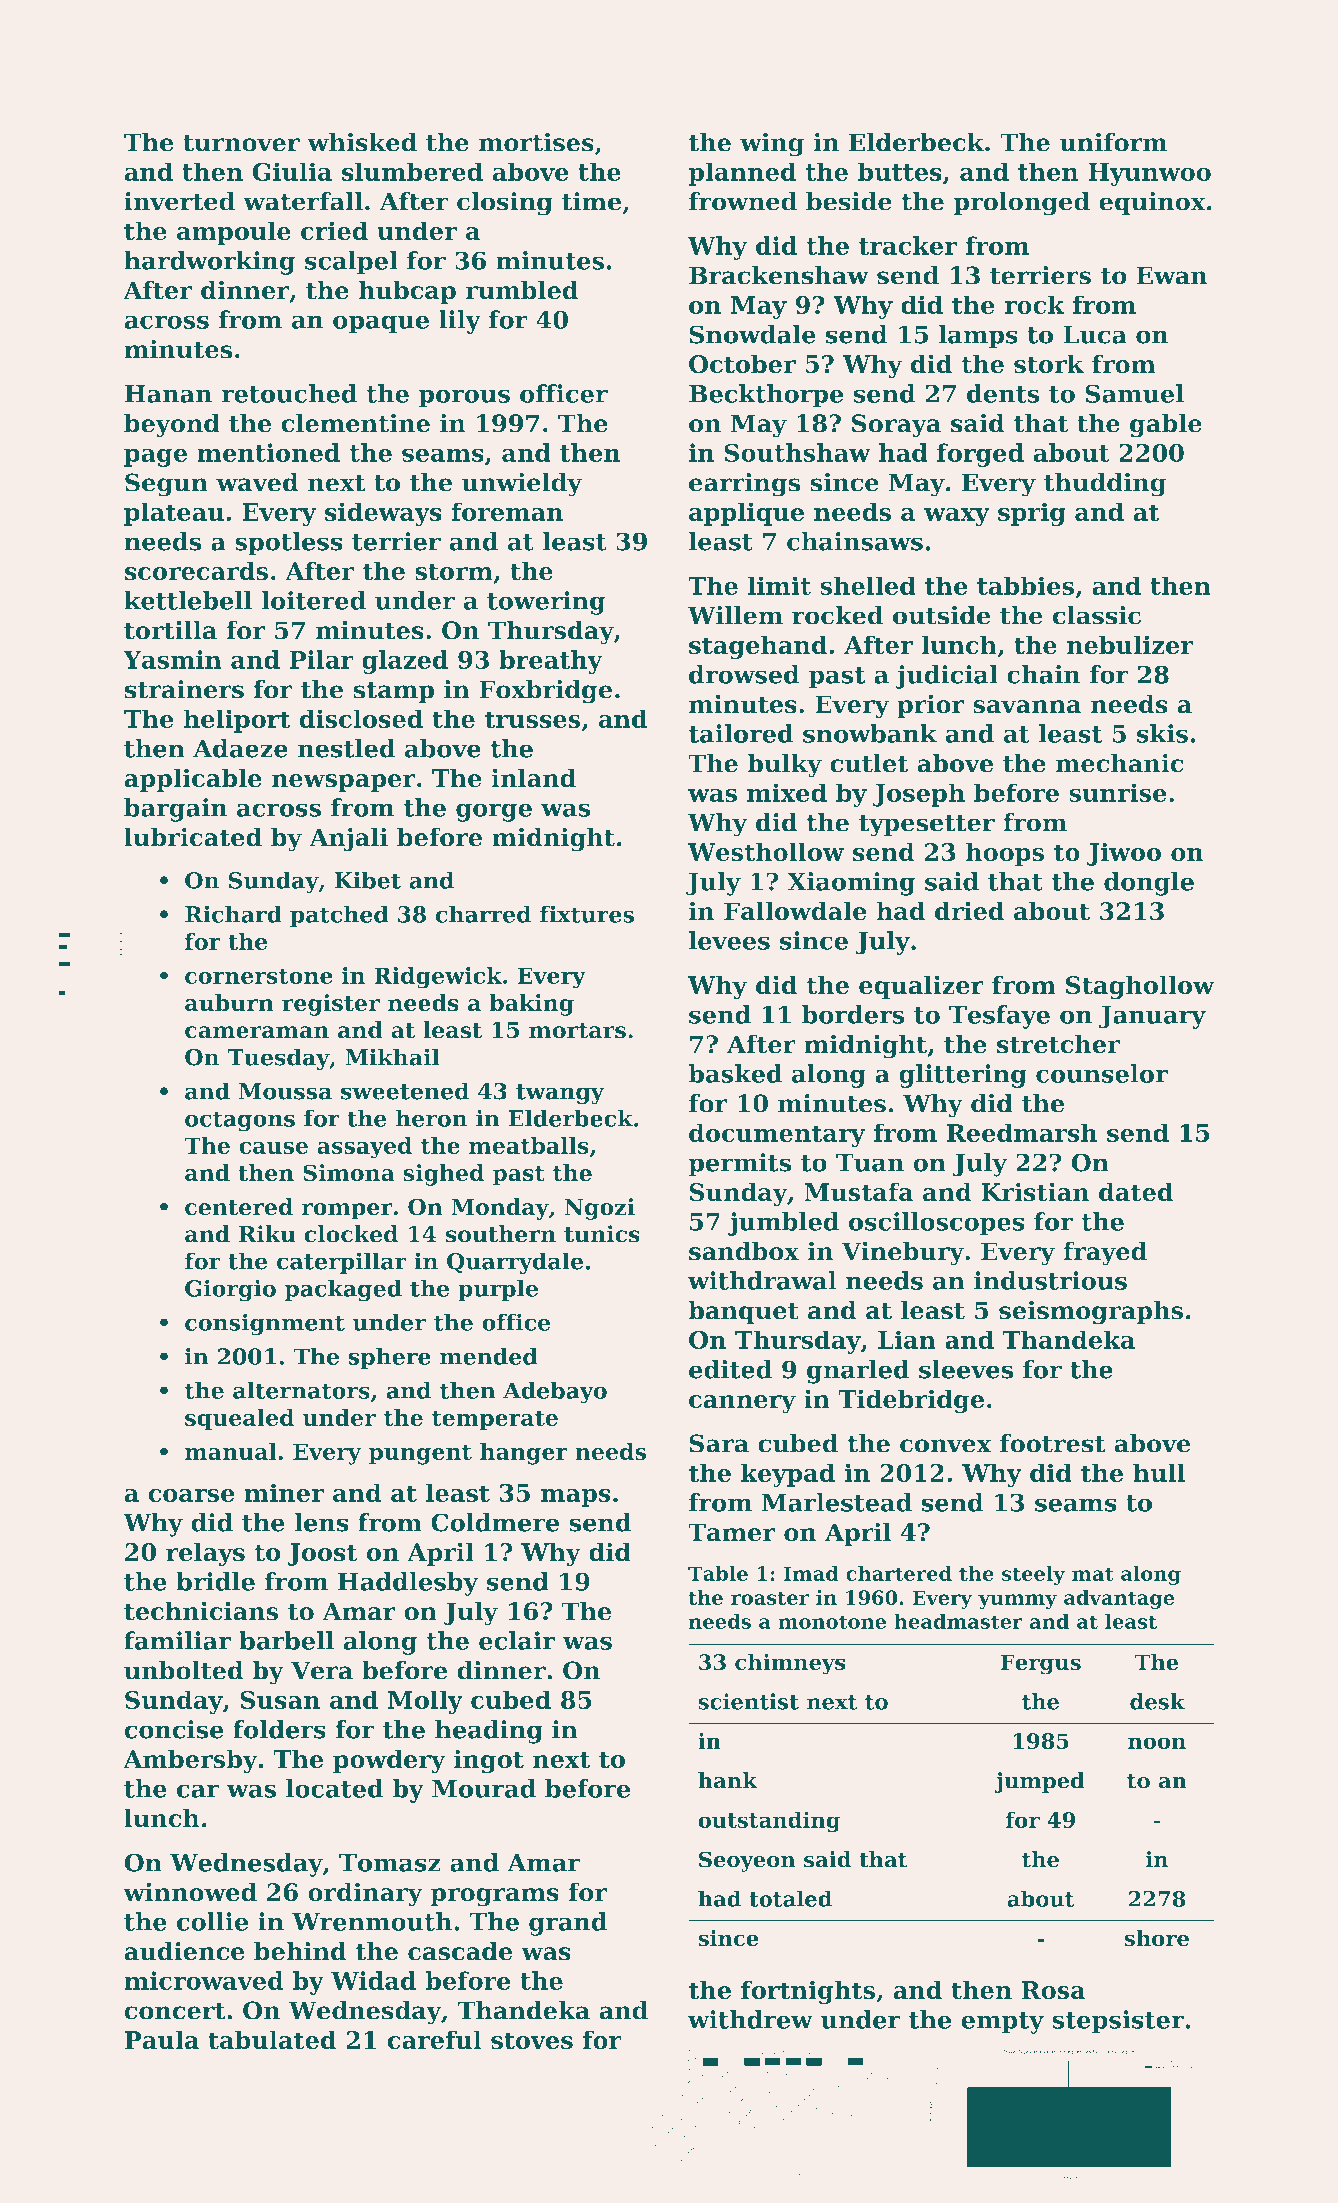 The image size is (1338, 2203). Describe the element at coordinates (209, 263) in the image. I see `hardworking` at that location.
